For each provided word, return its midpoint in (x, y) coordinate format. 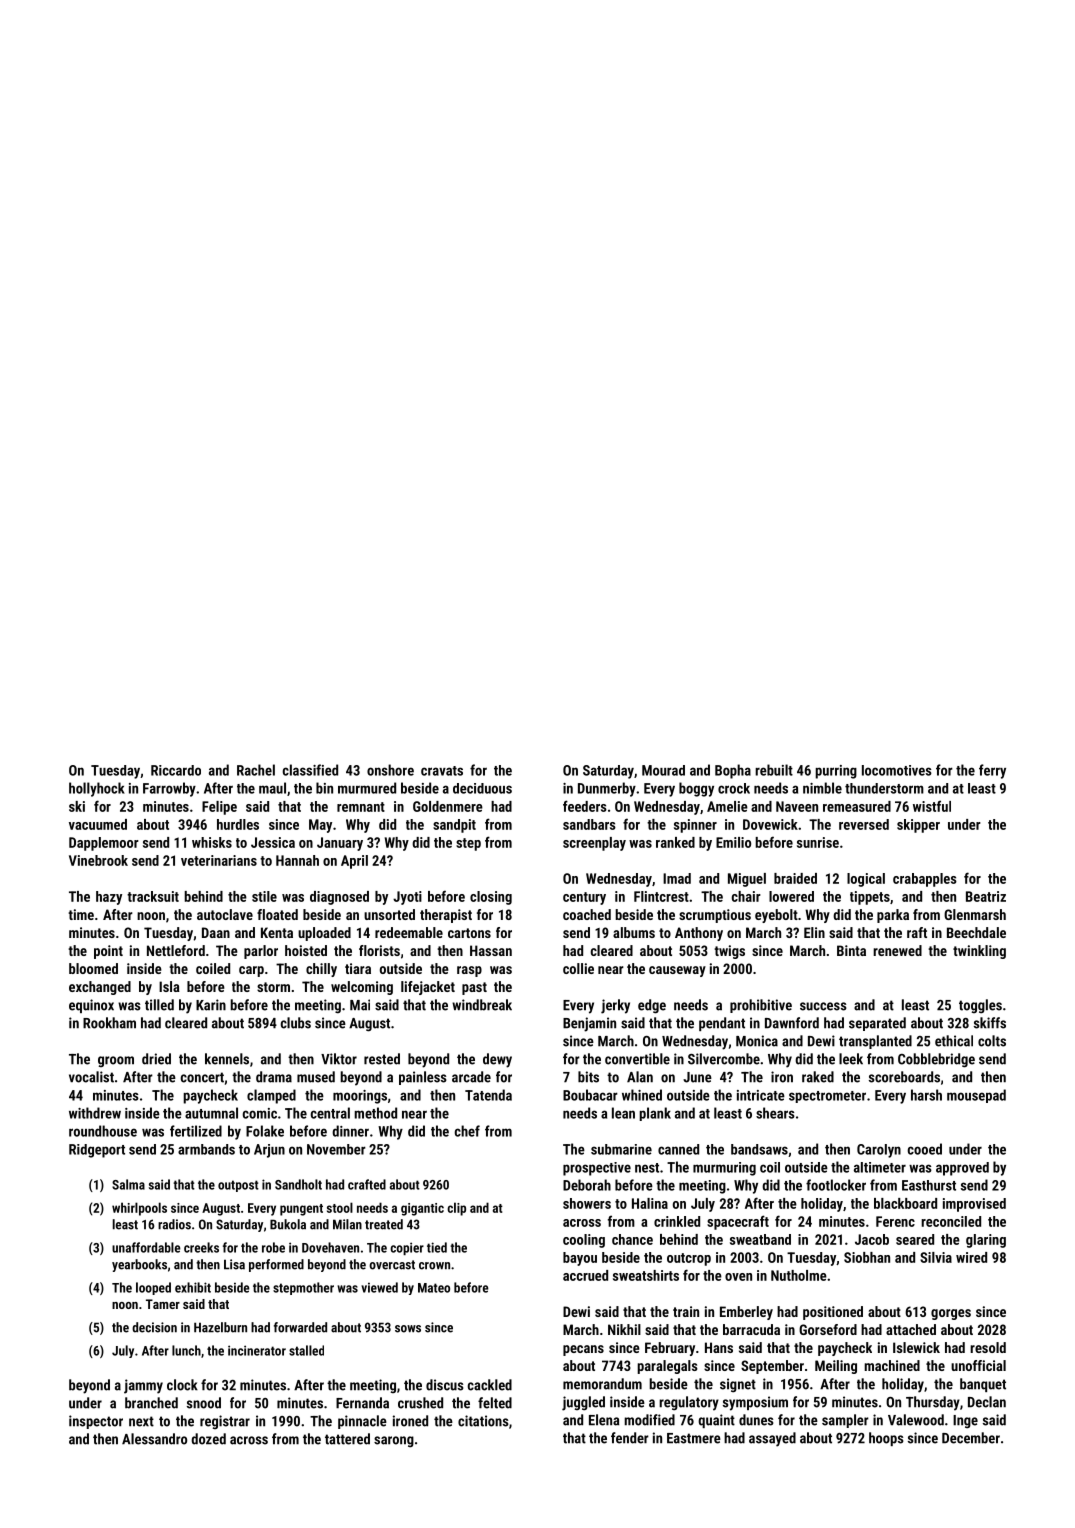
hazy (109, 898)
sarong (394, 1442)
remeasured (857, 806)
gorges (951, 1314)
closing (491, 898)
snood (204, 1403)
